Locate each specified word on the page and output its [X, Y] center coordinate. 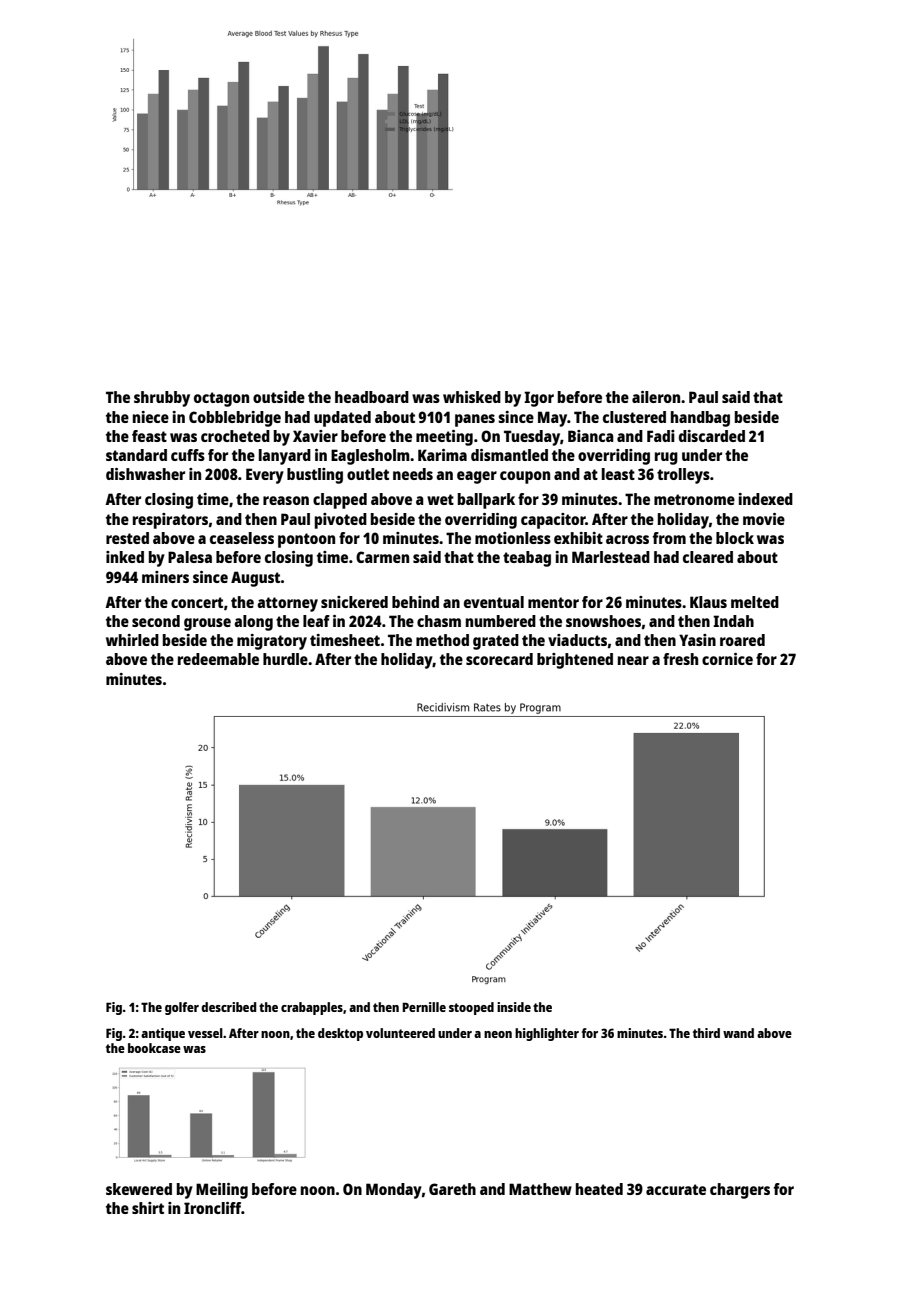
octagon [221, 399]
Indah [733, 621]
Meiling [222, 1191]
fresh [680, 659]
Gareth [452, 1189]
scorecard [499, 659]
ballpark [486, 501]
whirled [132, 640]
